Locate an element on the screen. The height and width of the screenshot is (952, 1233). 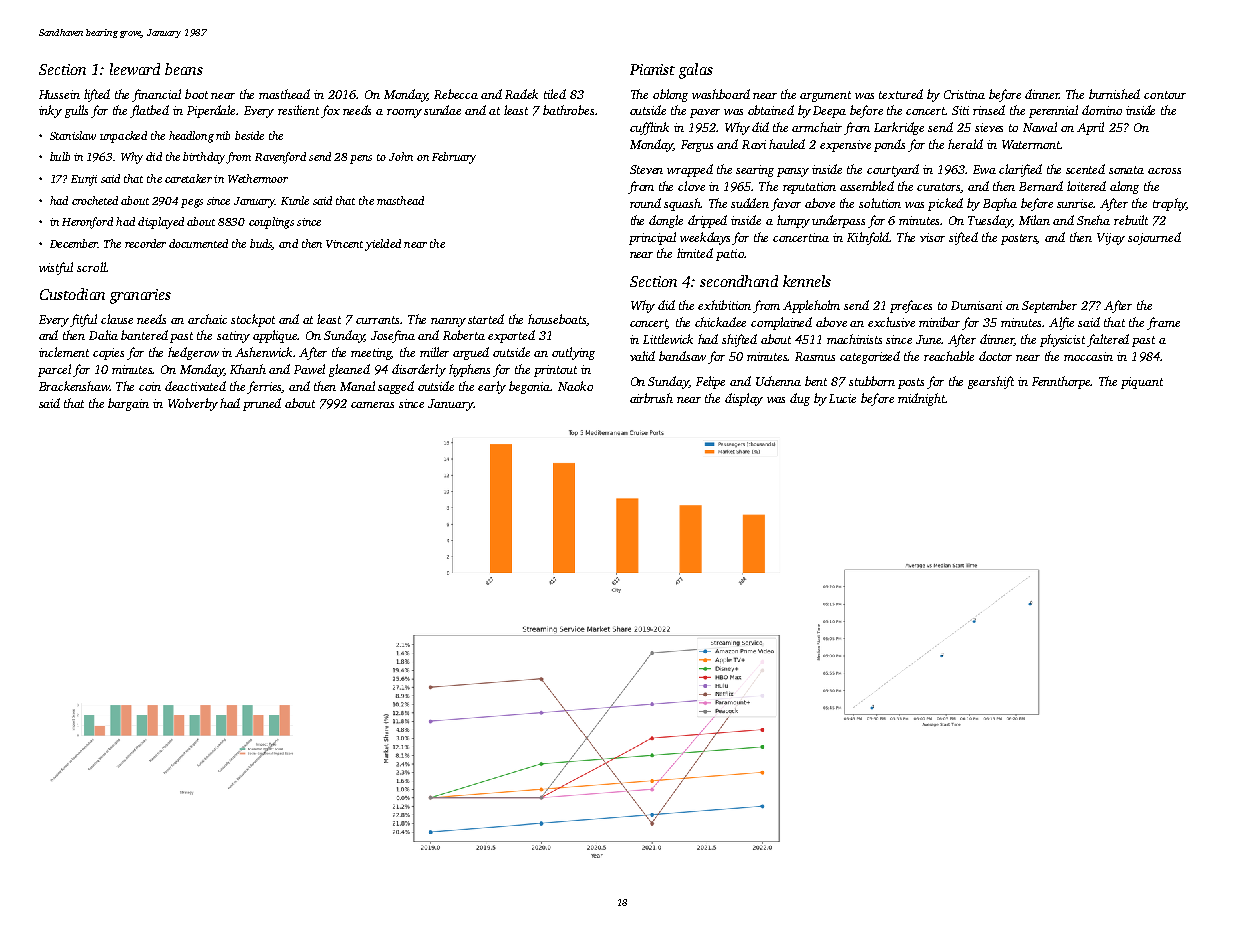
wrapped is located at coordinates (690, 170).
